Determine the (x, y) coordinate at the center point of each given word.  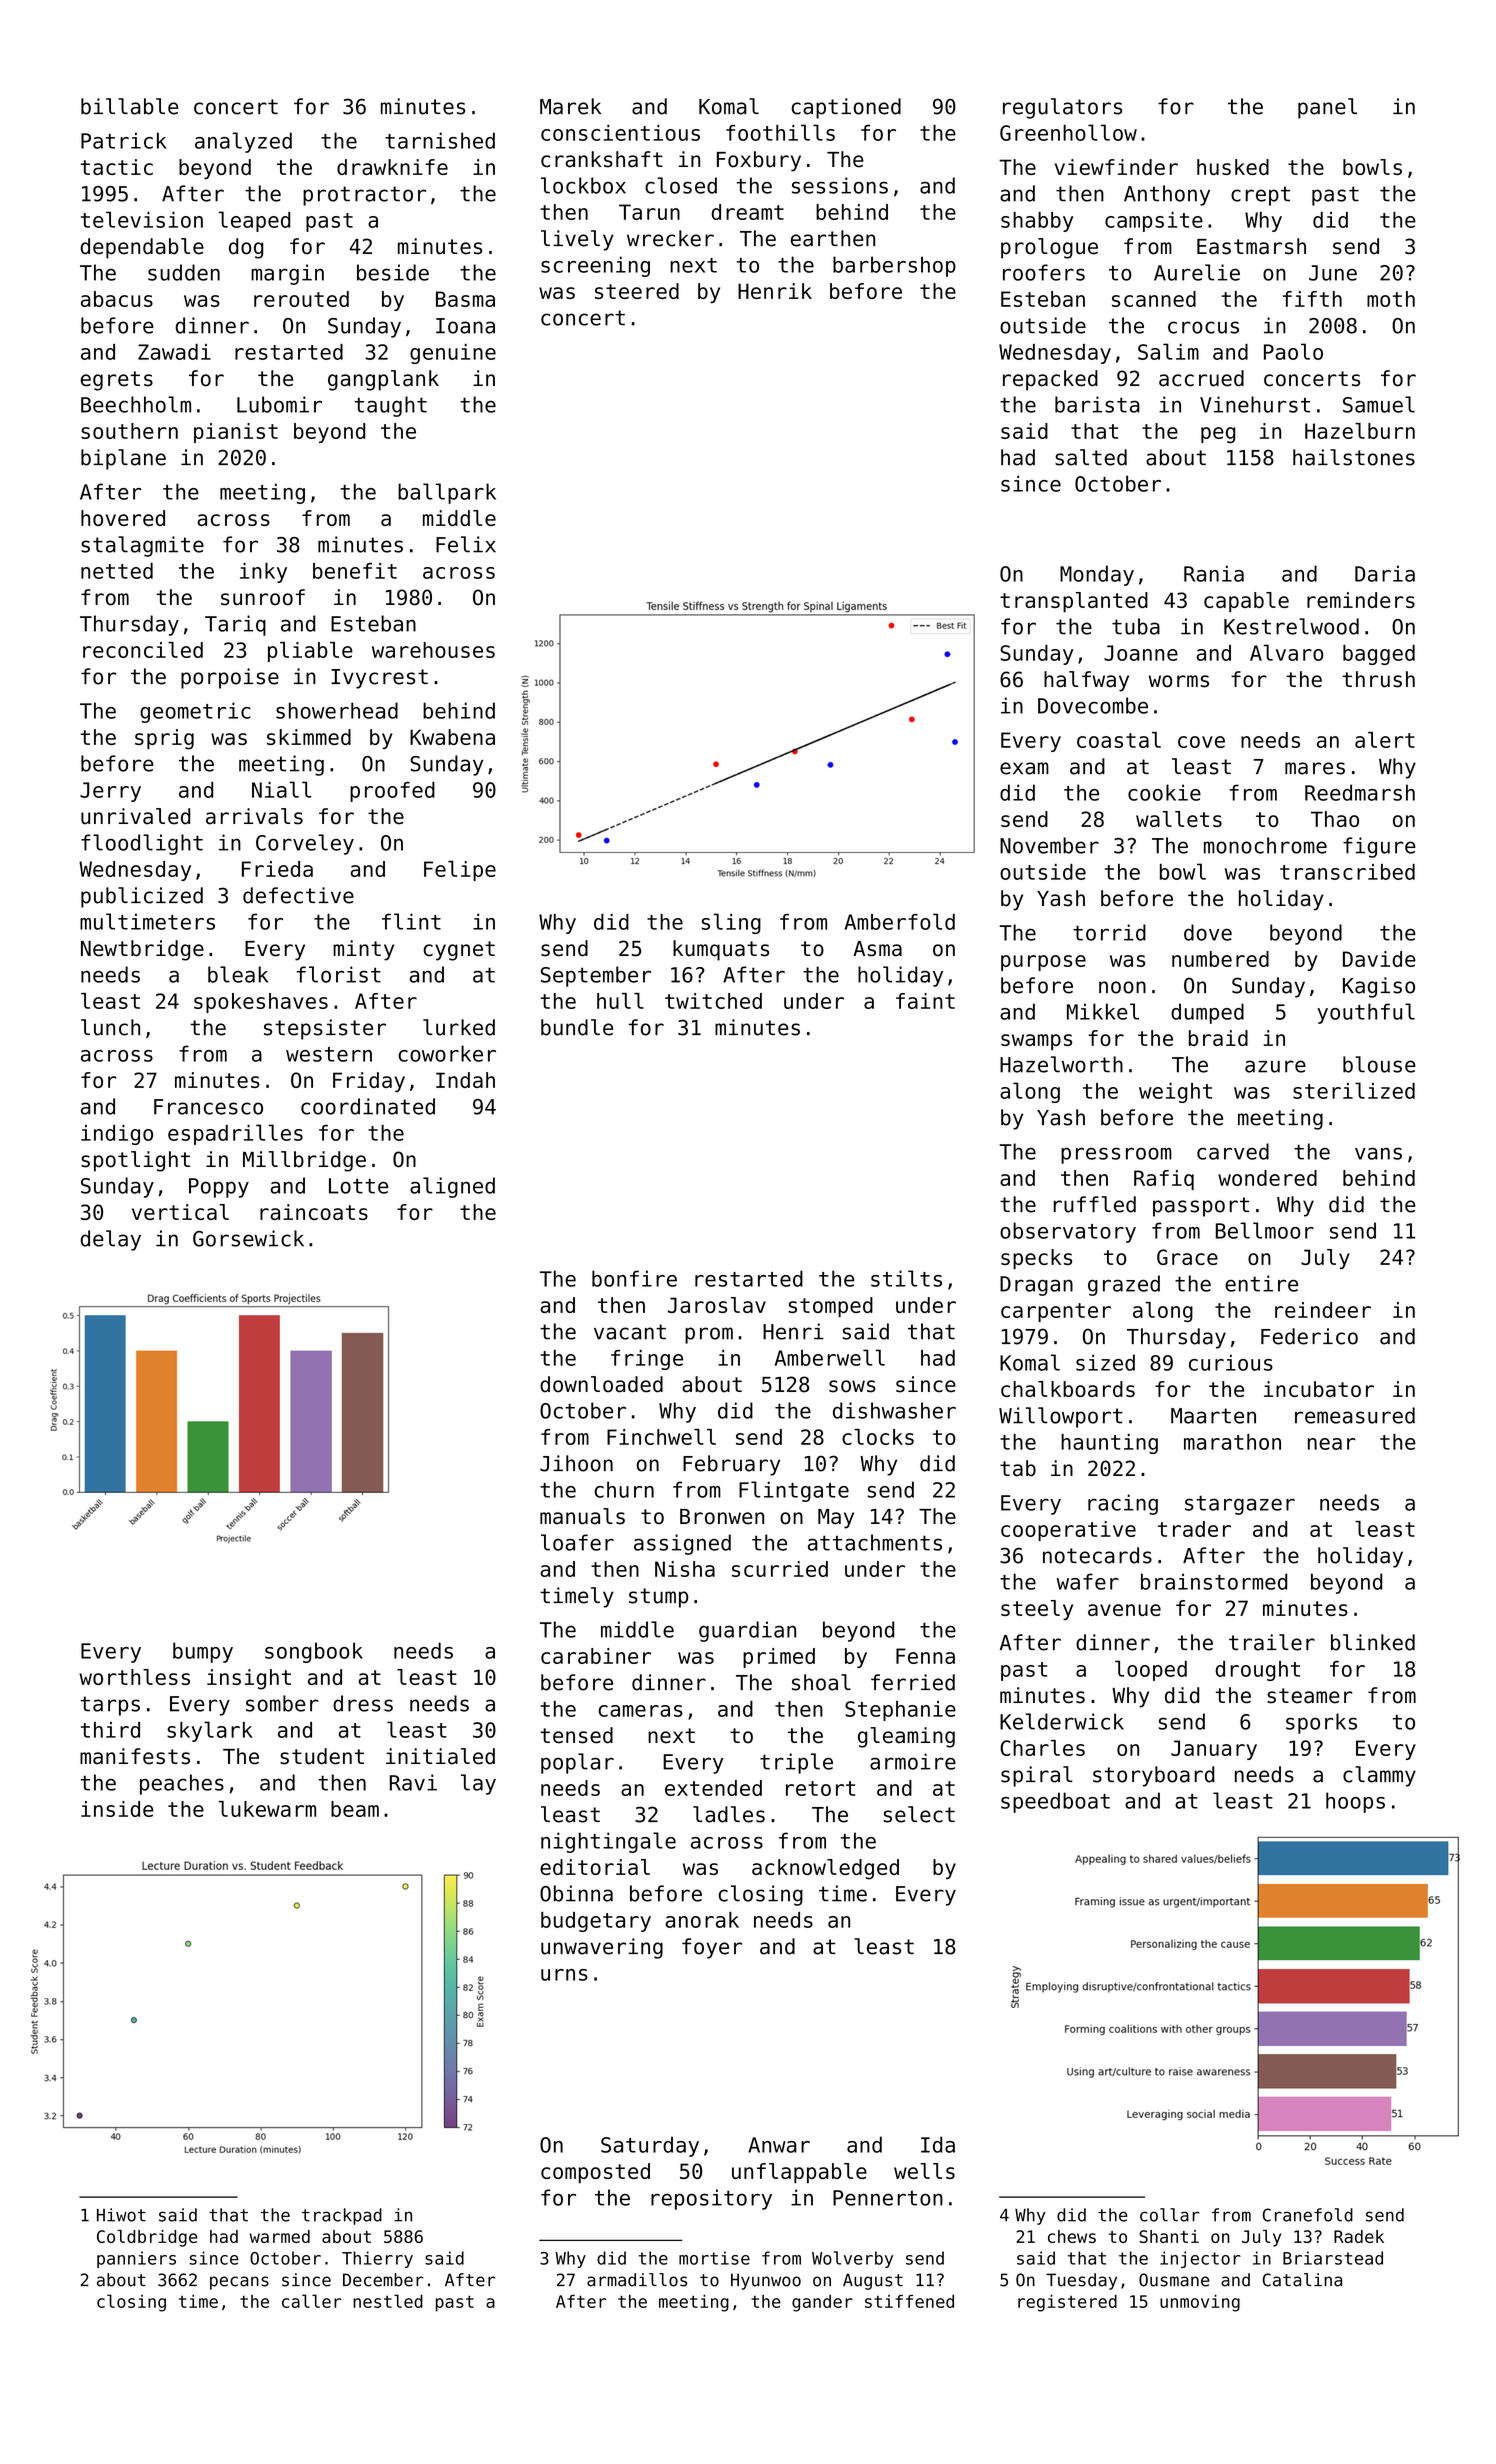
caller (312, 2301)
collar (1170, 2215)
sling (731, 923)
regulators (1062, 108)
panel (1327, 108)
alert (1385, 740)
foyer (712, 1948)
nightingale (608, 1842)
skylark (210, 1731)
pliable (310, 652)
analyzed (243, 142)
